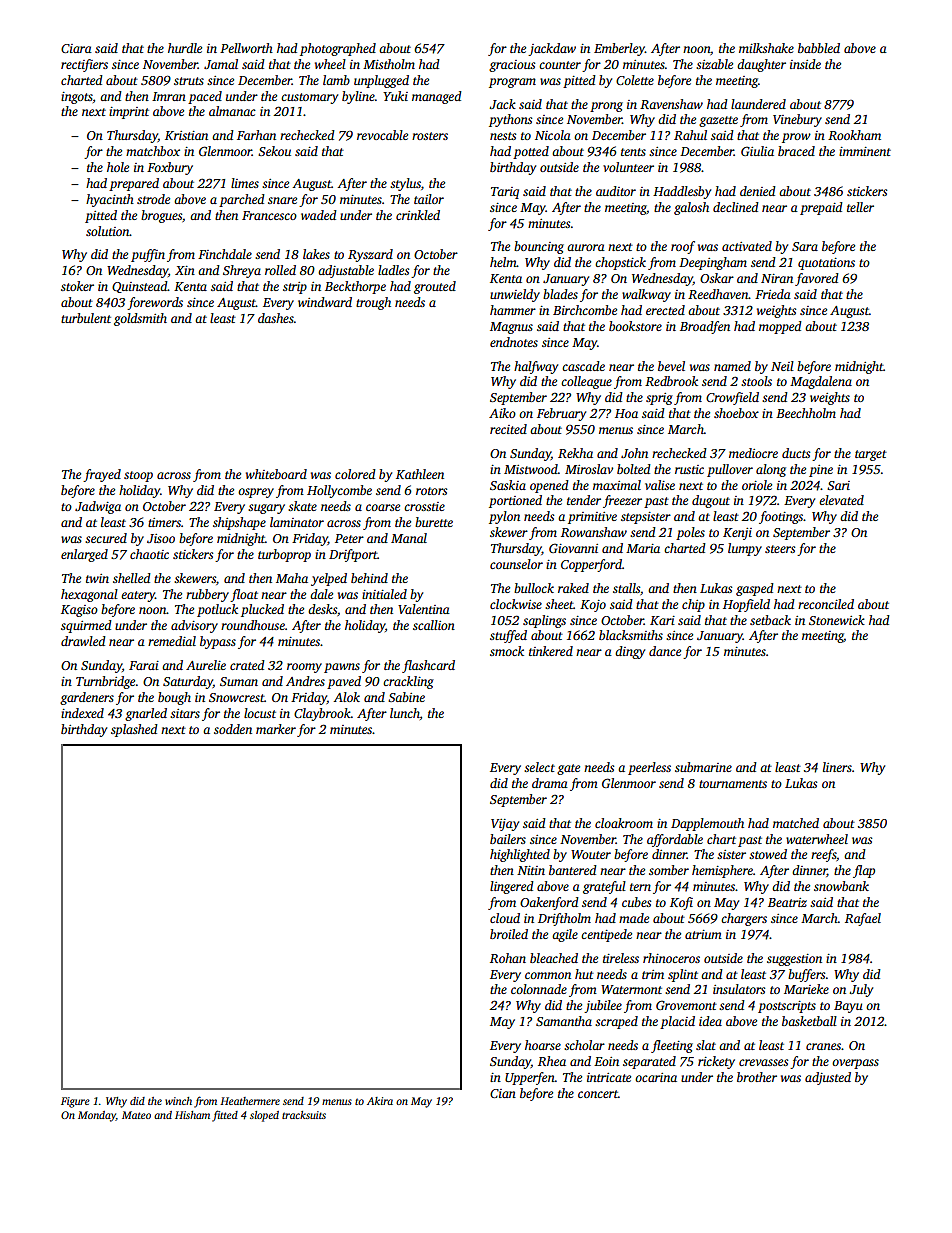 The width and height of the page is (952, 1233). I want to click on Stonewick, so click(837, 620).
